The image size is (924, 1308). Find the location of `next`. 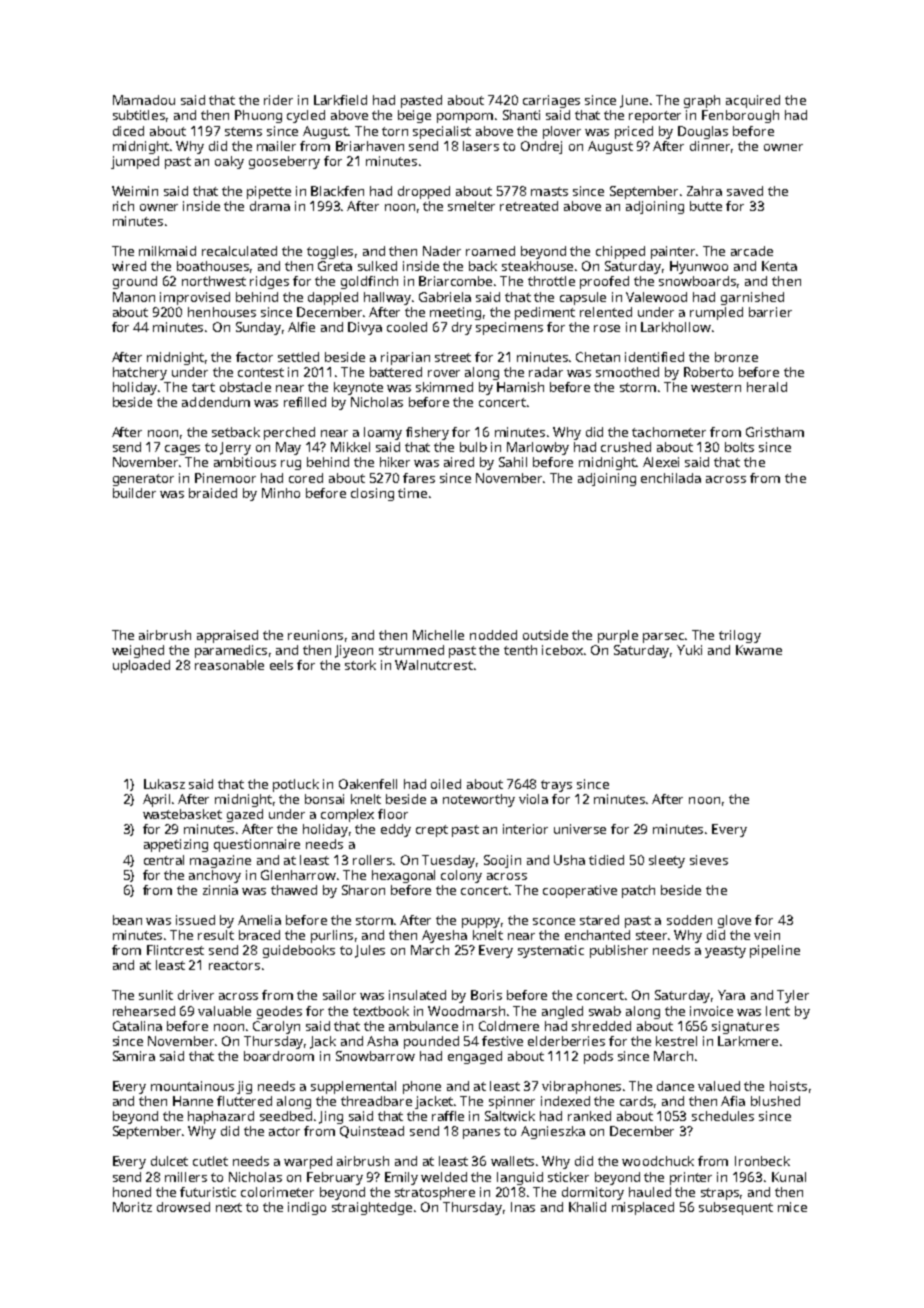

next is located at coordinates (229, 1207).
